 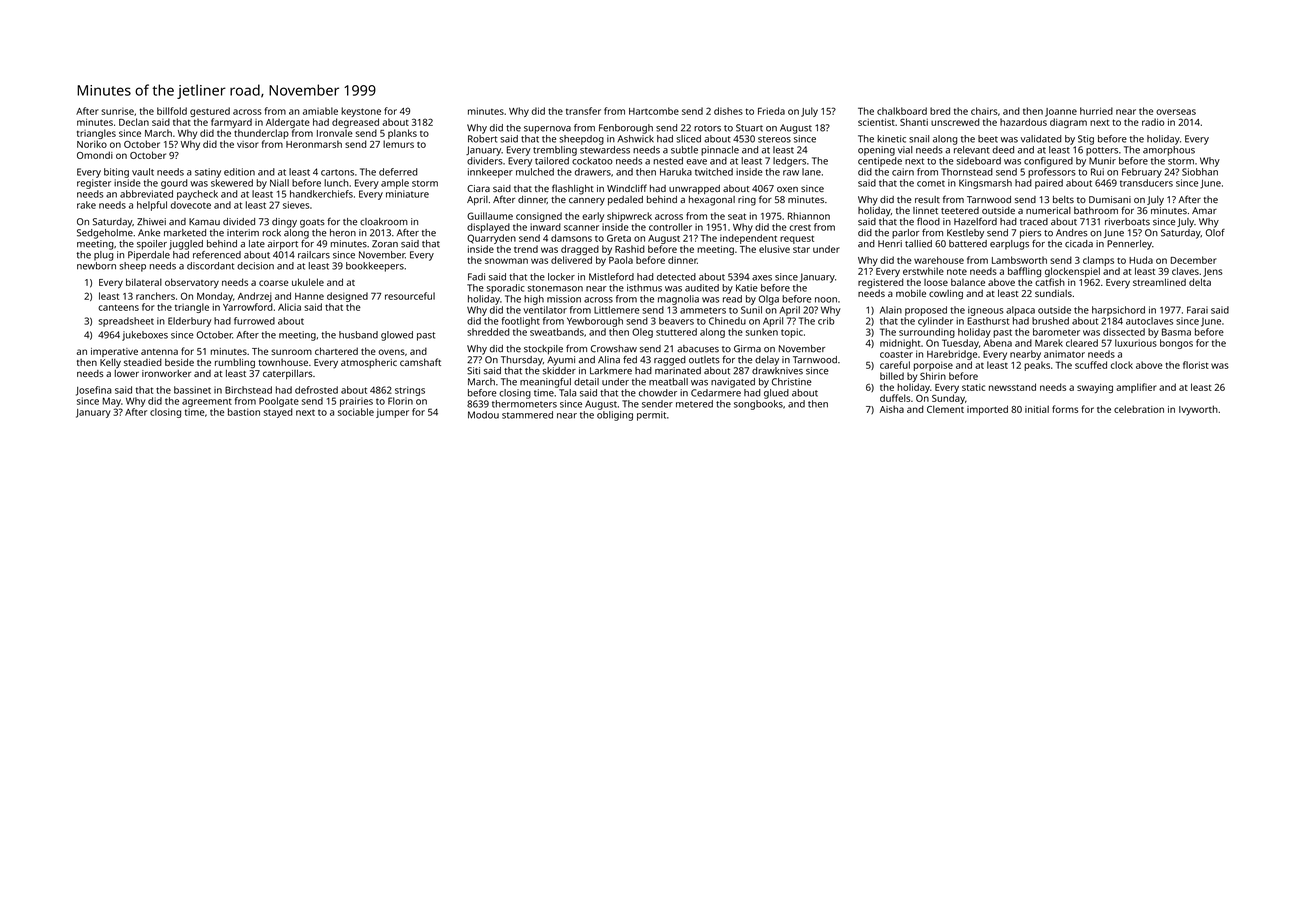 I want to click on Birchstead, so click(x=248, y=390).
